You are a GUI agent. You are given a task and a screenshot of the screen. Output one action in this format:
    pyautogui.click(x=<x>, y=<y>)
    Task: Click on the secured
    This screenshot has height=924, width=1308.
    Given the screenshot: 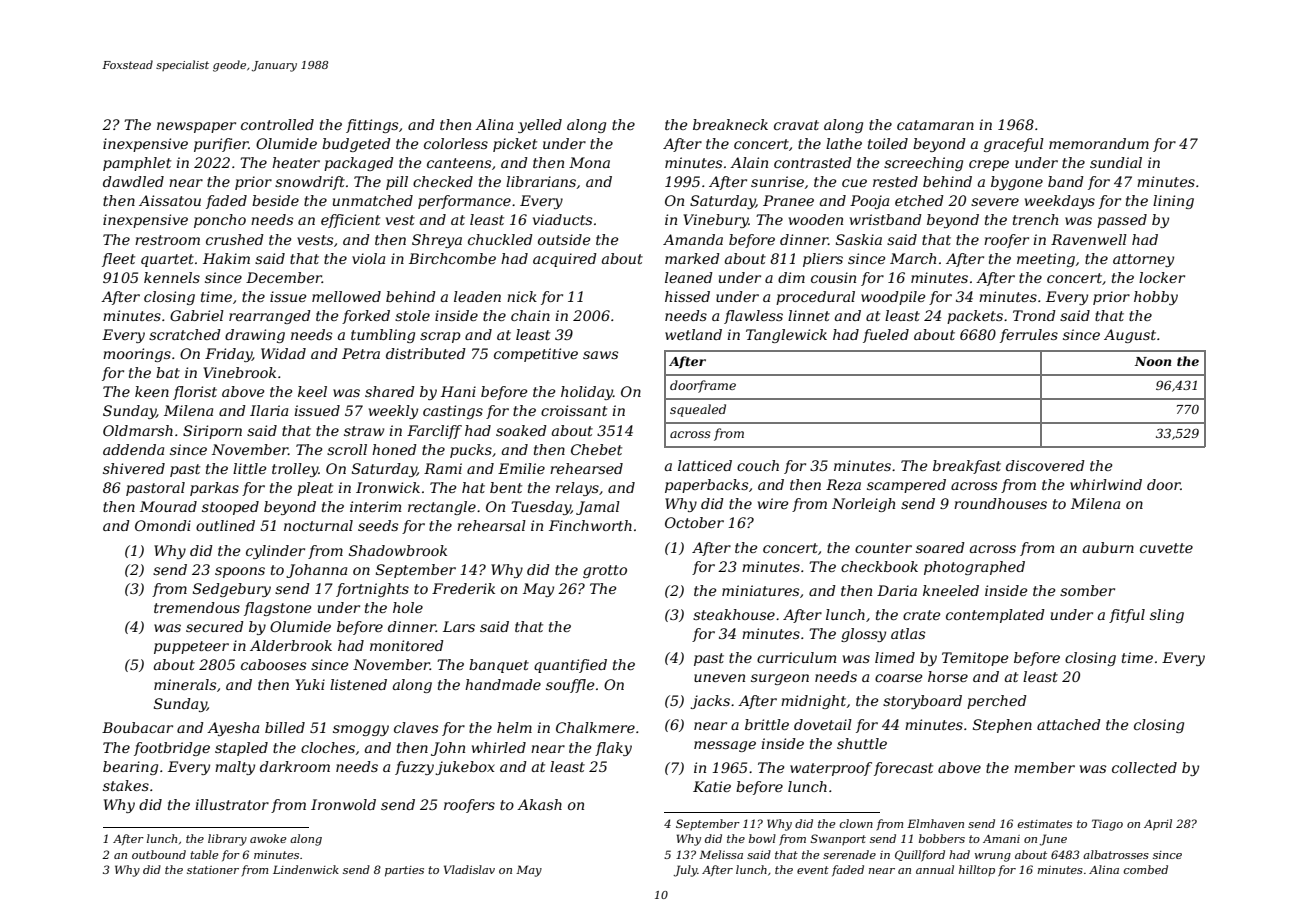 What is the action you would take?
    pyautogui.click(x=215, y=626)
